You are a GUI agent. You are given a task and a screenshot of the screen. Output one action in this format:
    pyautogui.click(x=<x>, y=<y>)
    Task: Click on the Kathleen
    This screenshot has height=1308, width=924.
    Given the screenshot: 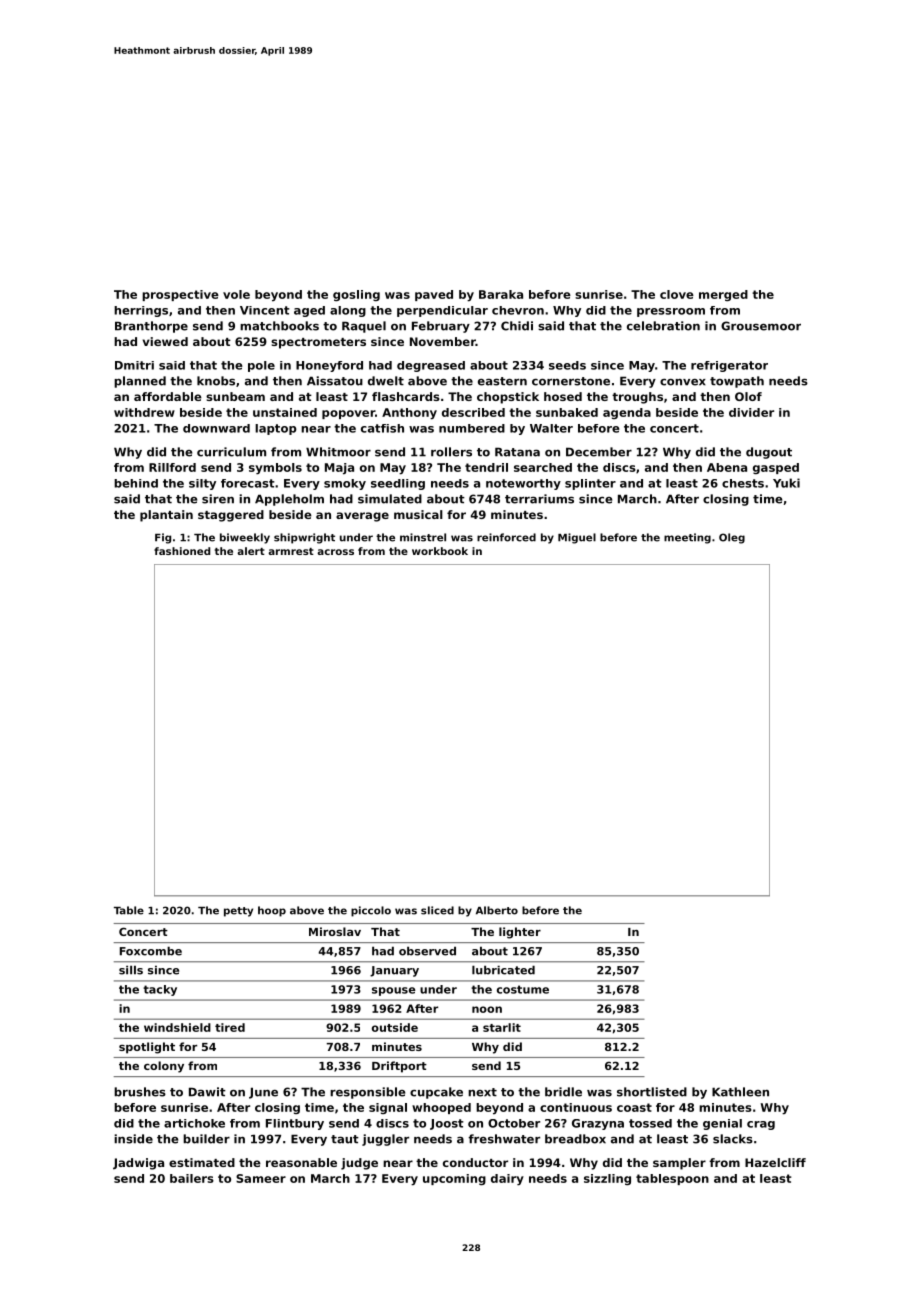 What is the action you would take?
    pyautogui.click(x=740, y=1092)
